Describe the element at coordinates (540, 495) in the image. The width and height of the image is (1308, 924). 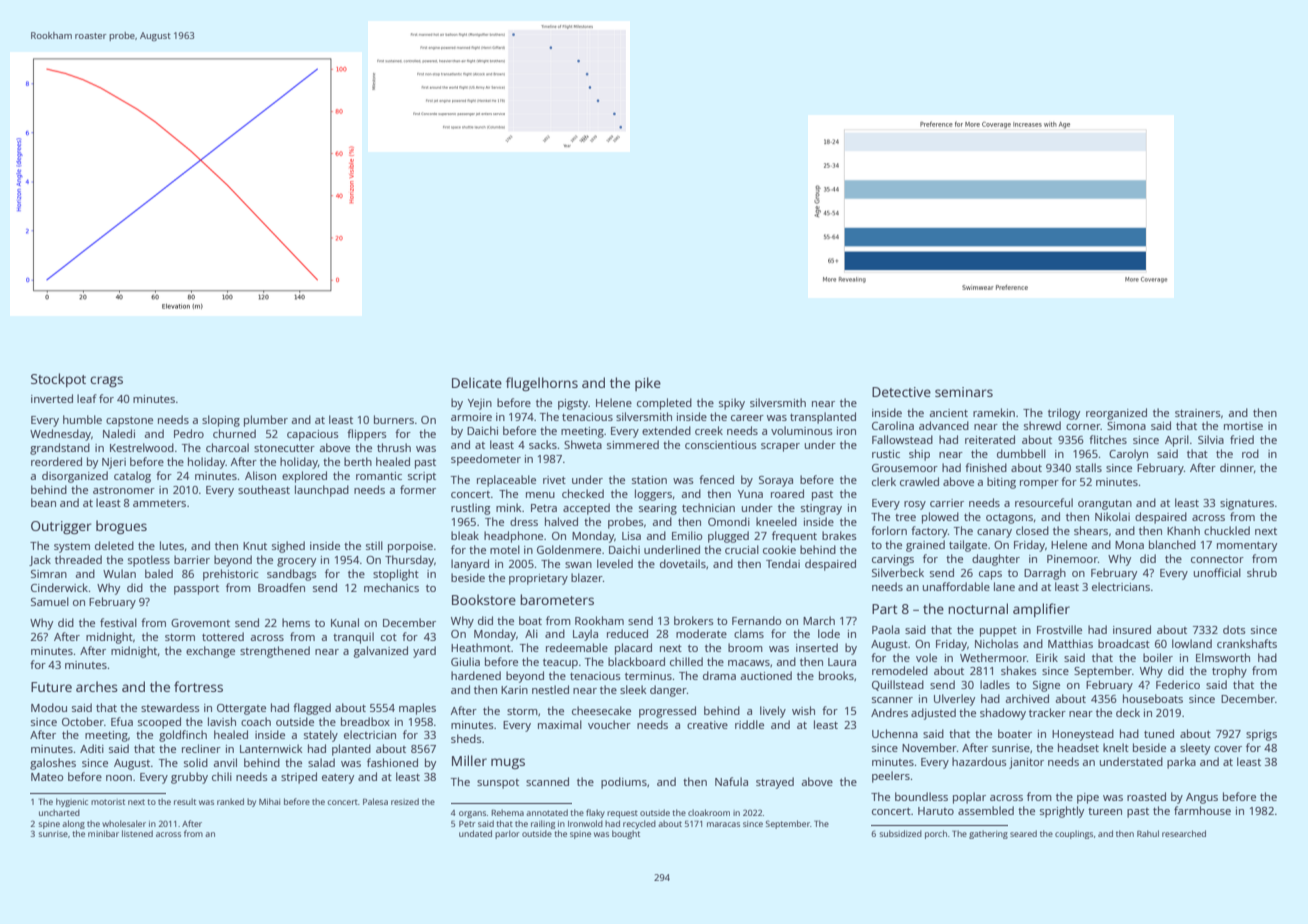
I see `menu` at that location.
